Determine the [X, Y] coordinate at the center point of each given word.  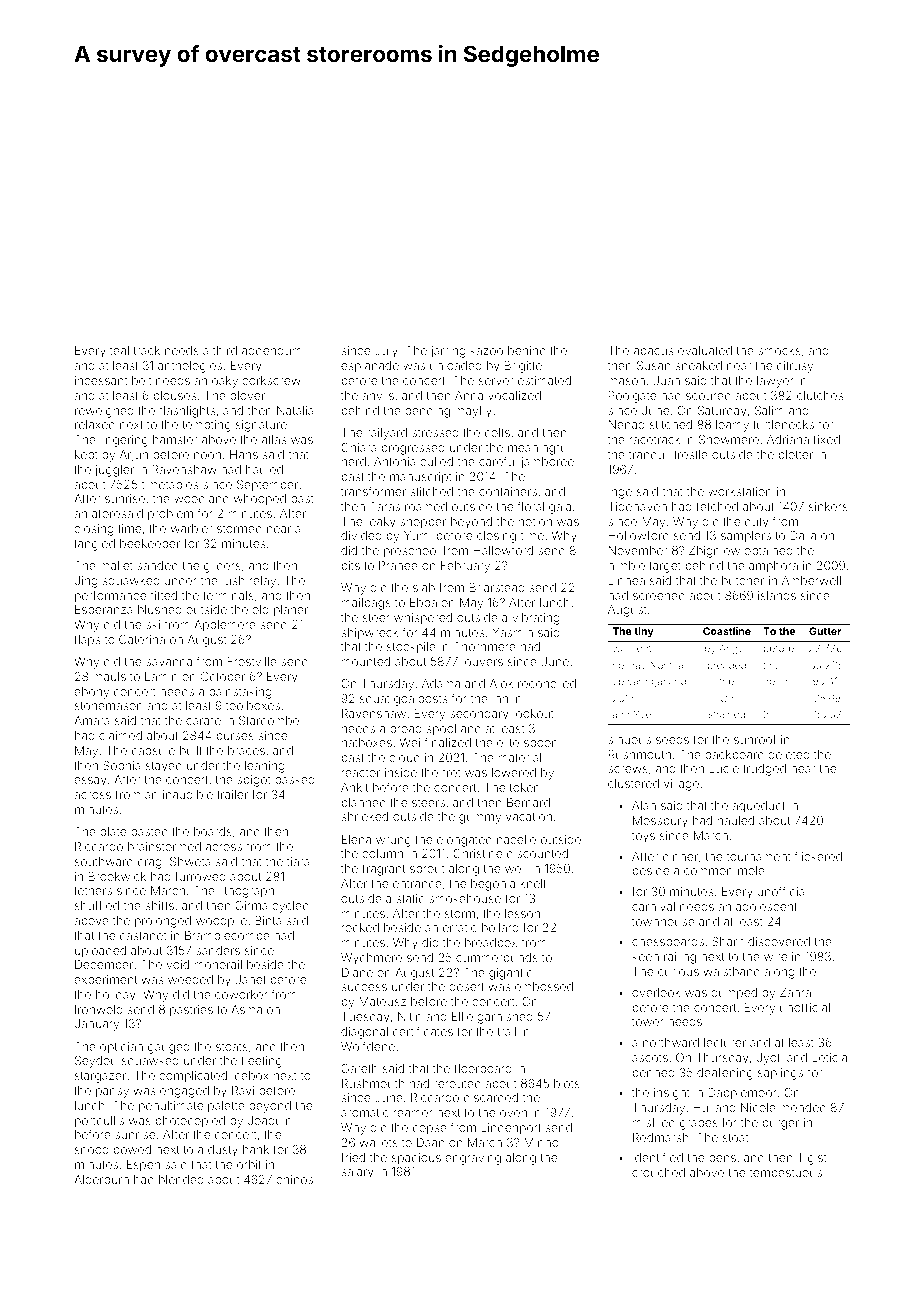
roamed [426, 506]
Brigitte [523, 367]
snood [91, 1149]
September [267, 486]
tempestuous [786, 1174]
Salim [769, 410]
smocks [779, 350]
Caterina [142, 639]
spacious [416, 1159]
